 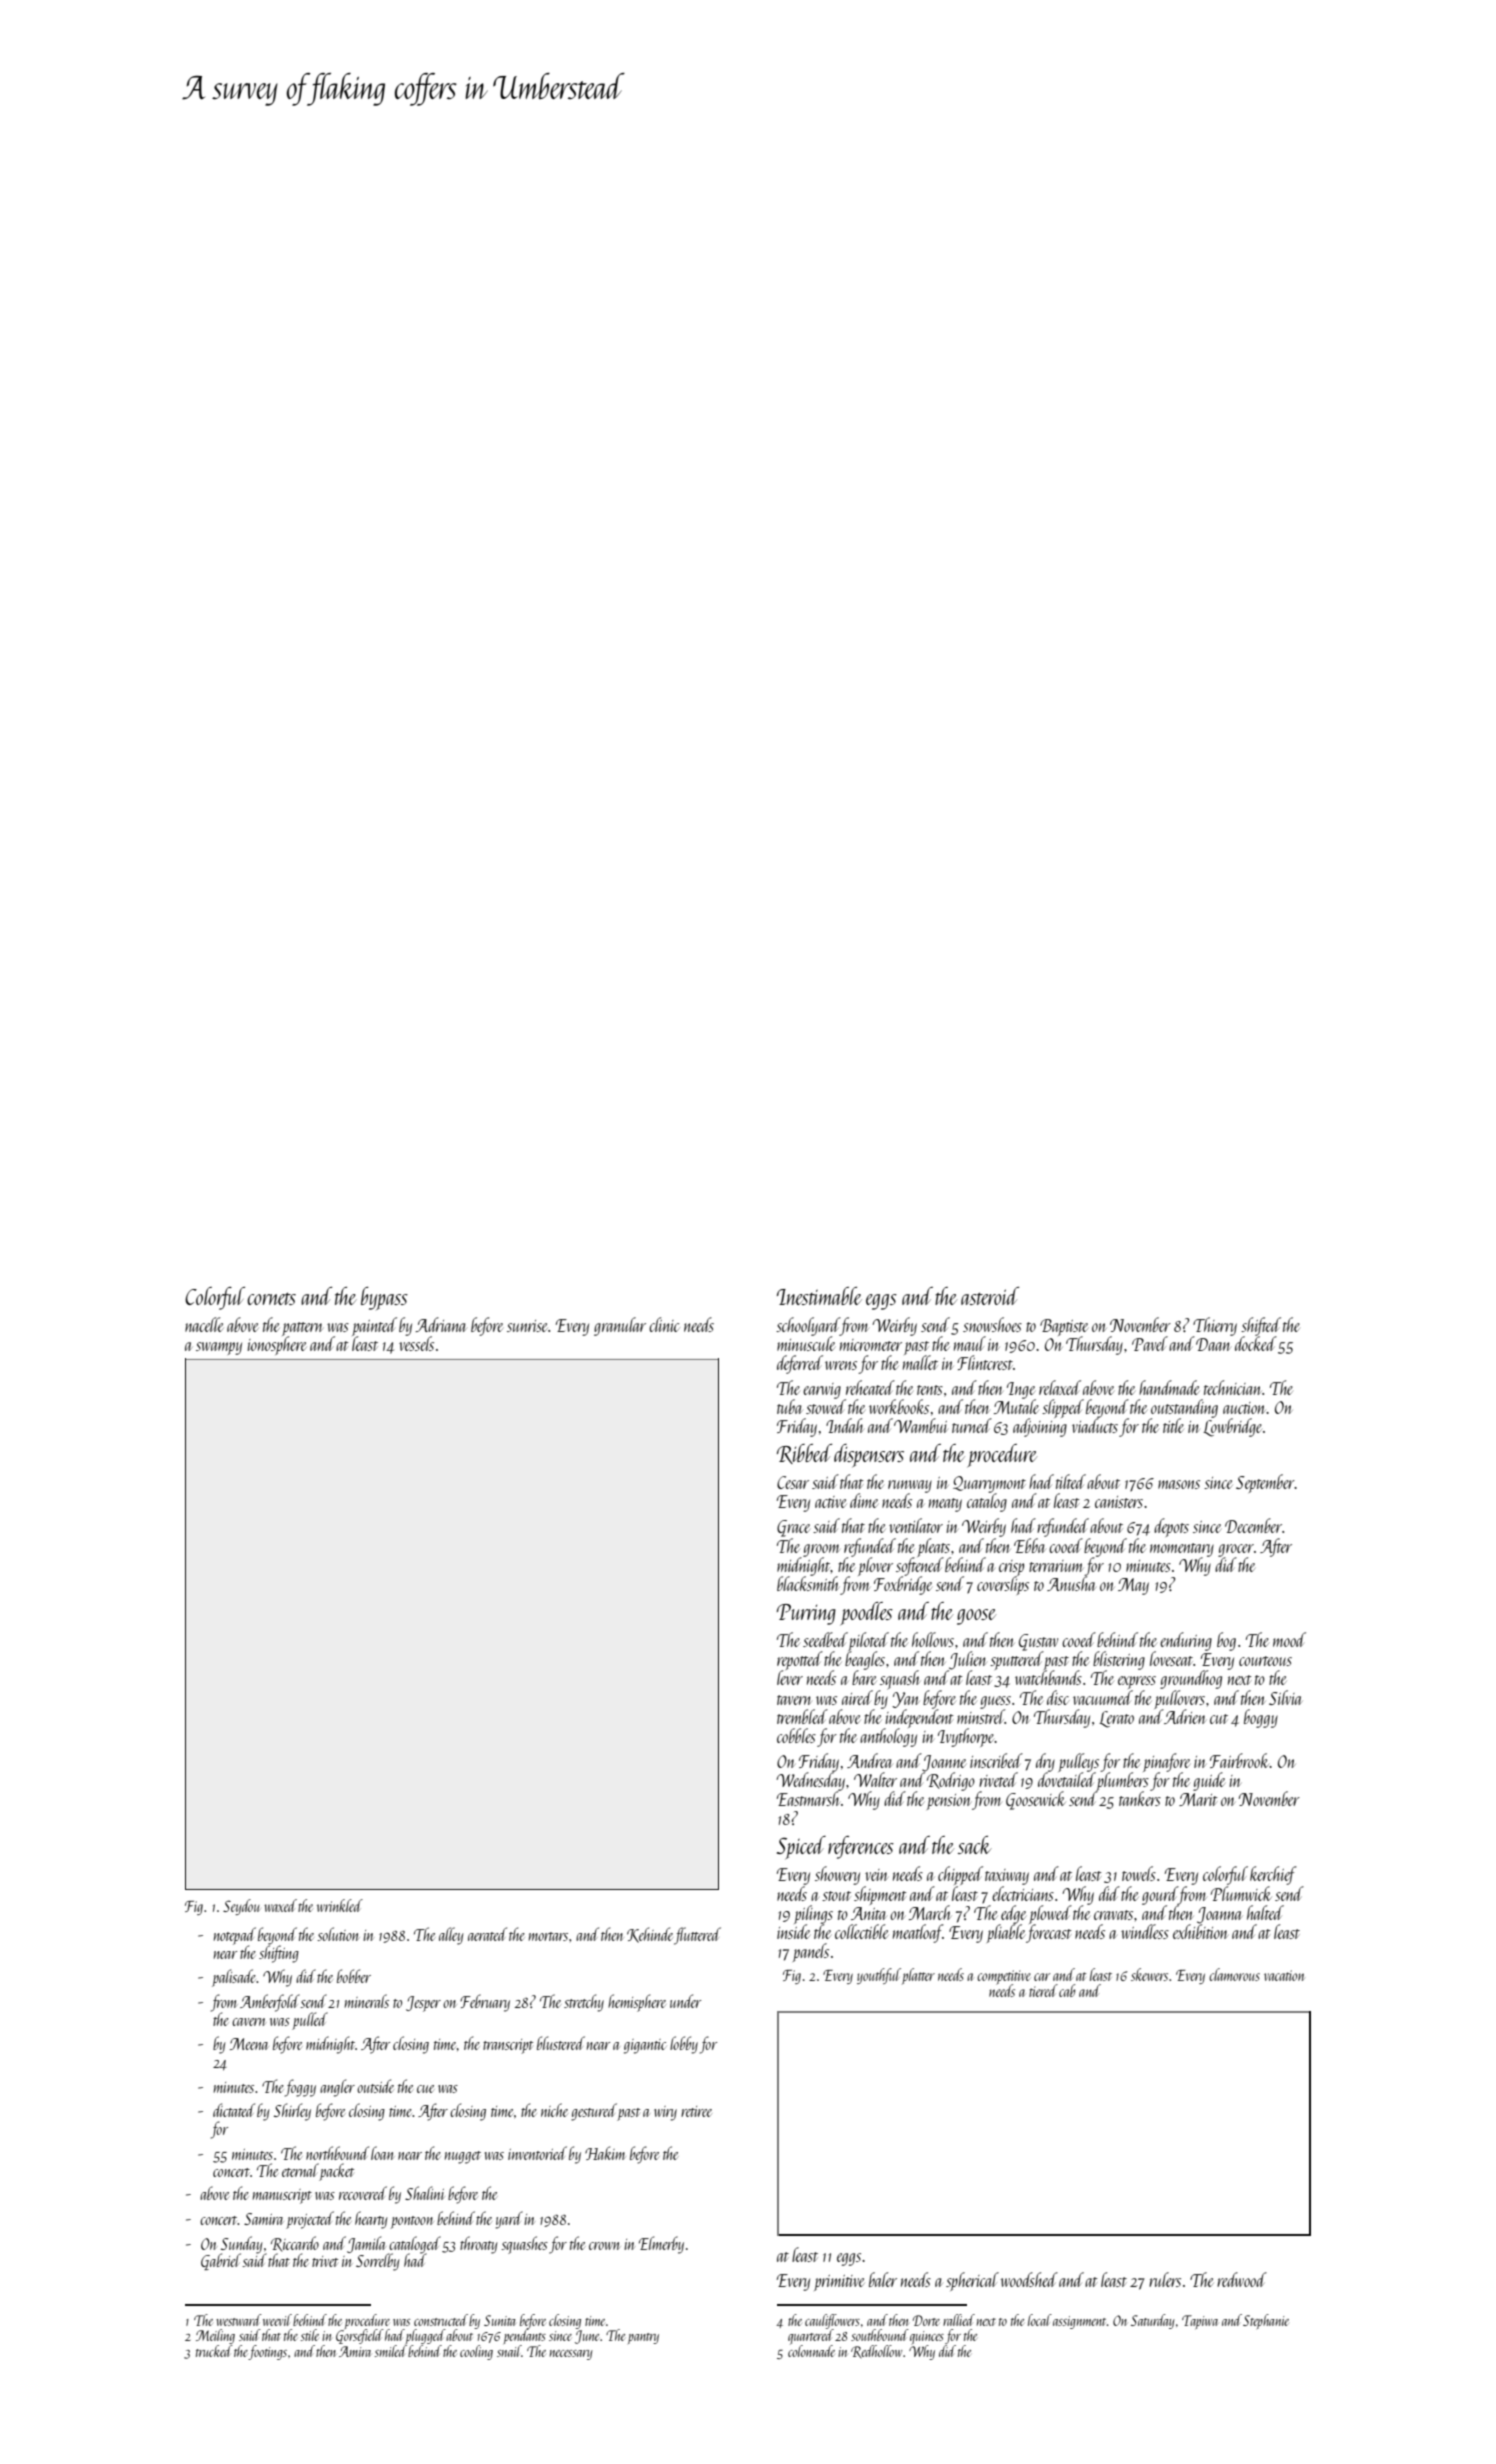 What do you see at coordinates (790, 1678) in the image?
I see `lever` at bounding box center [790, 1678].
